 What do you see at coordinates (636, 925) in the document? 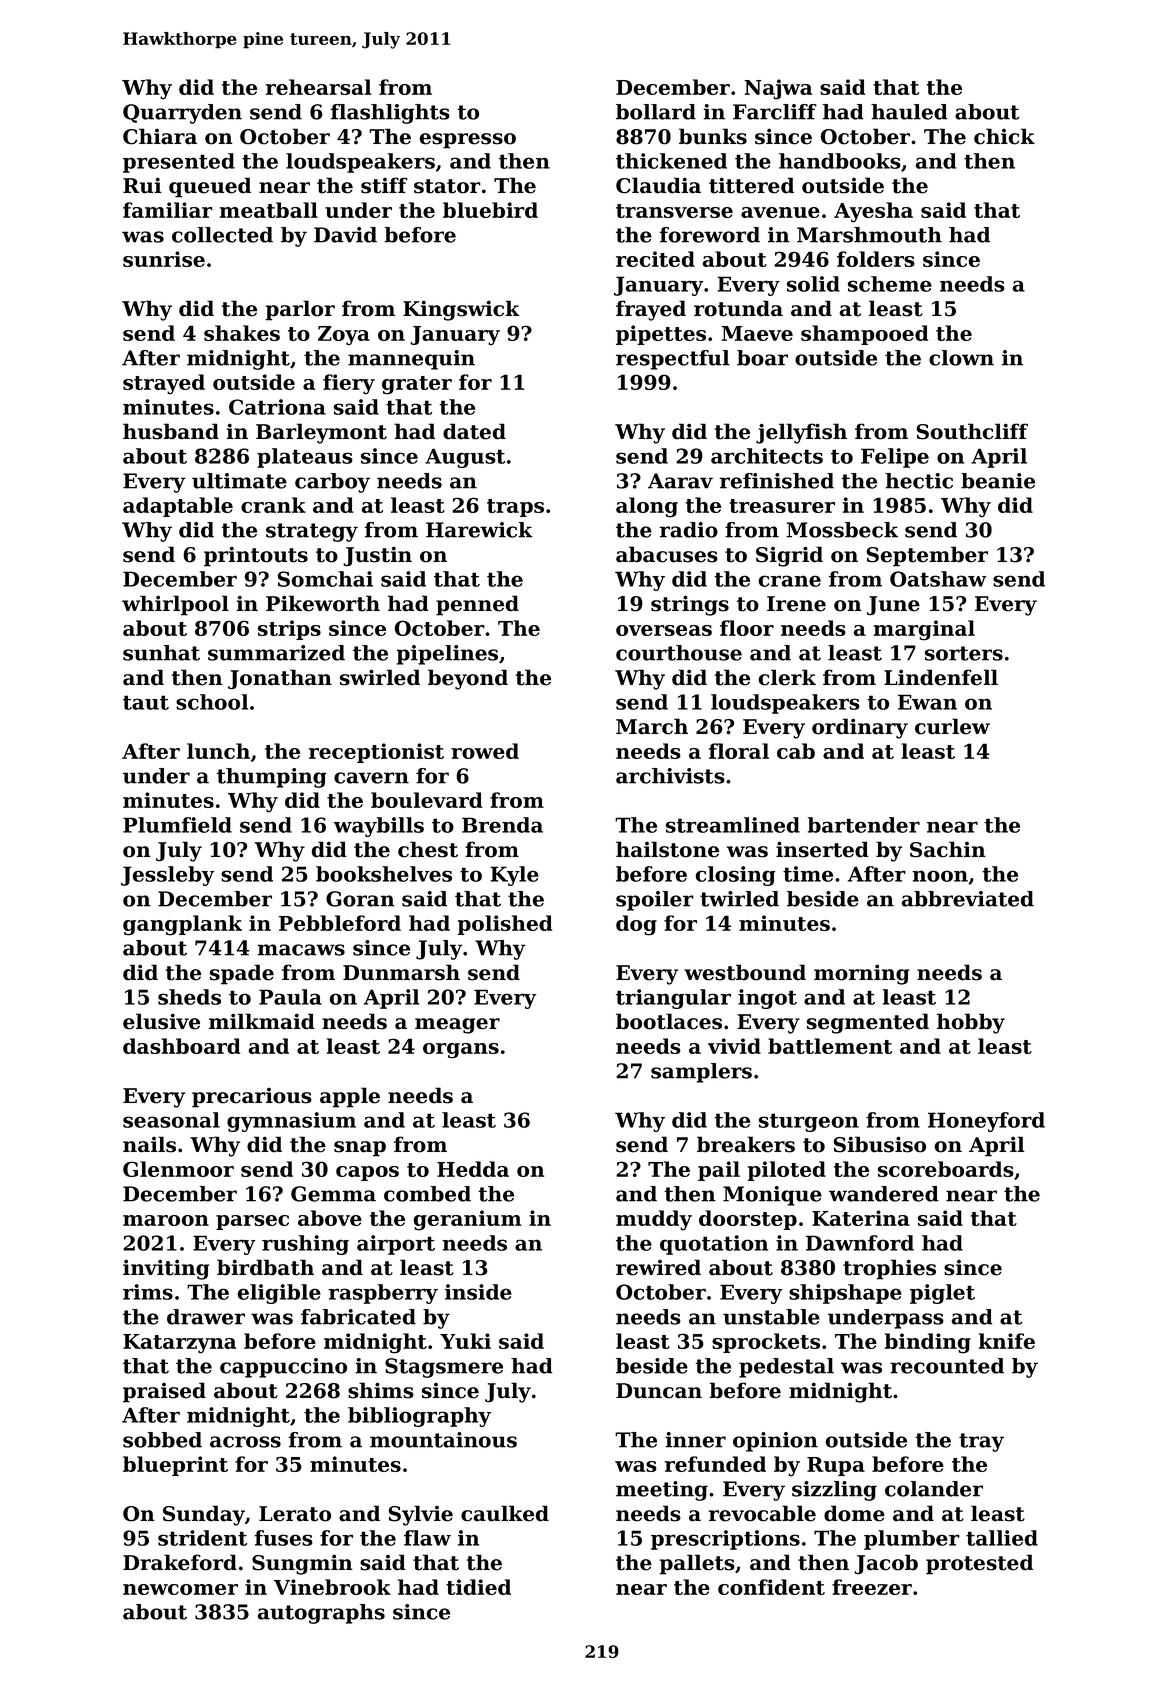
I see `dog` at bounding box center [636, 925].
